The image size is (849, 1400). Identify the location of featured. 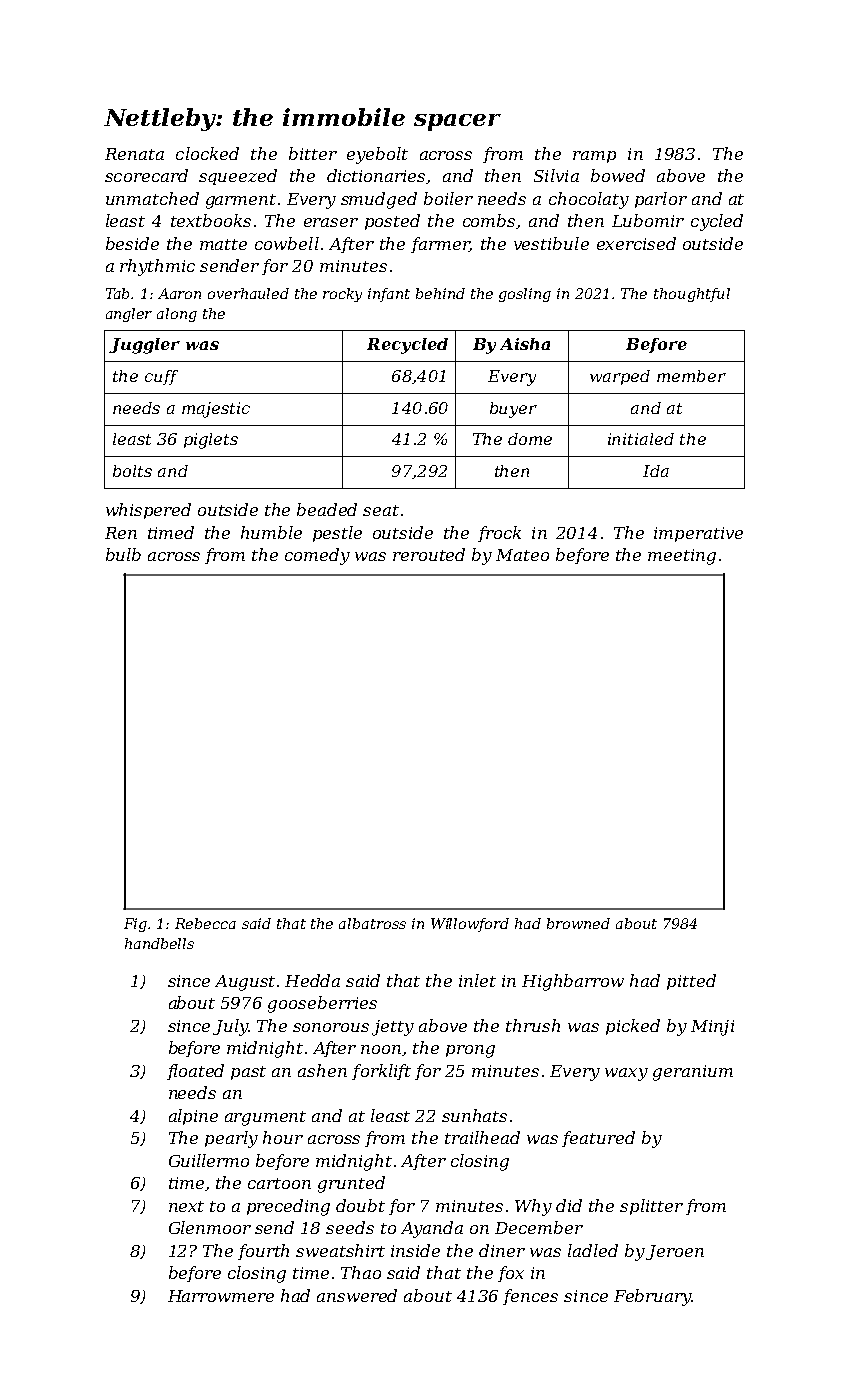
(598, 1139).
